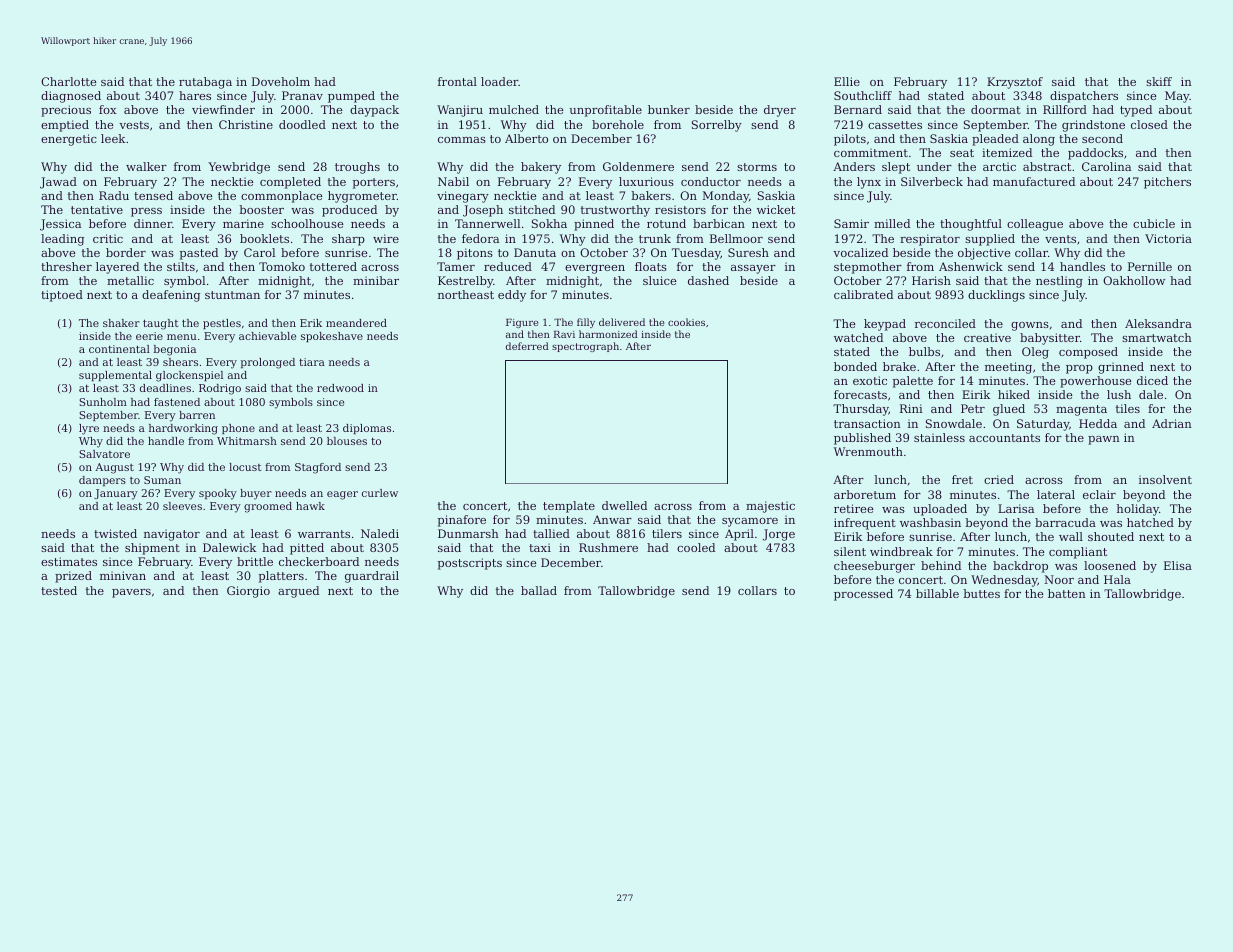  Describe the element at coordinates (324, 534) in the screenshot. I see `warrants` at that location.
